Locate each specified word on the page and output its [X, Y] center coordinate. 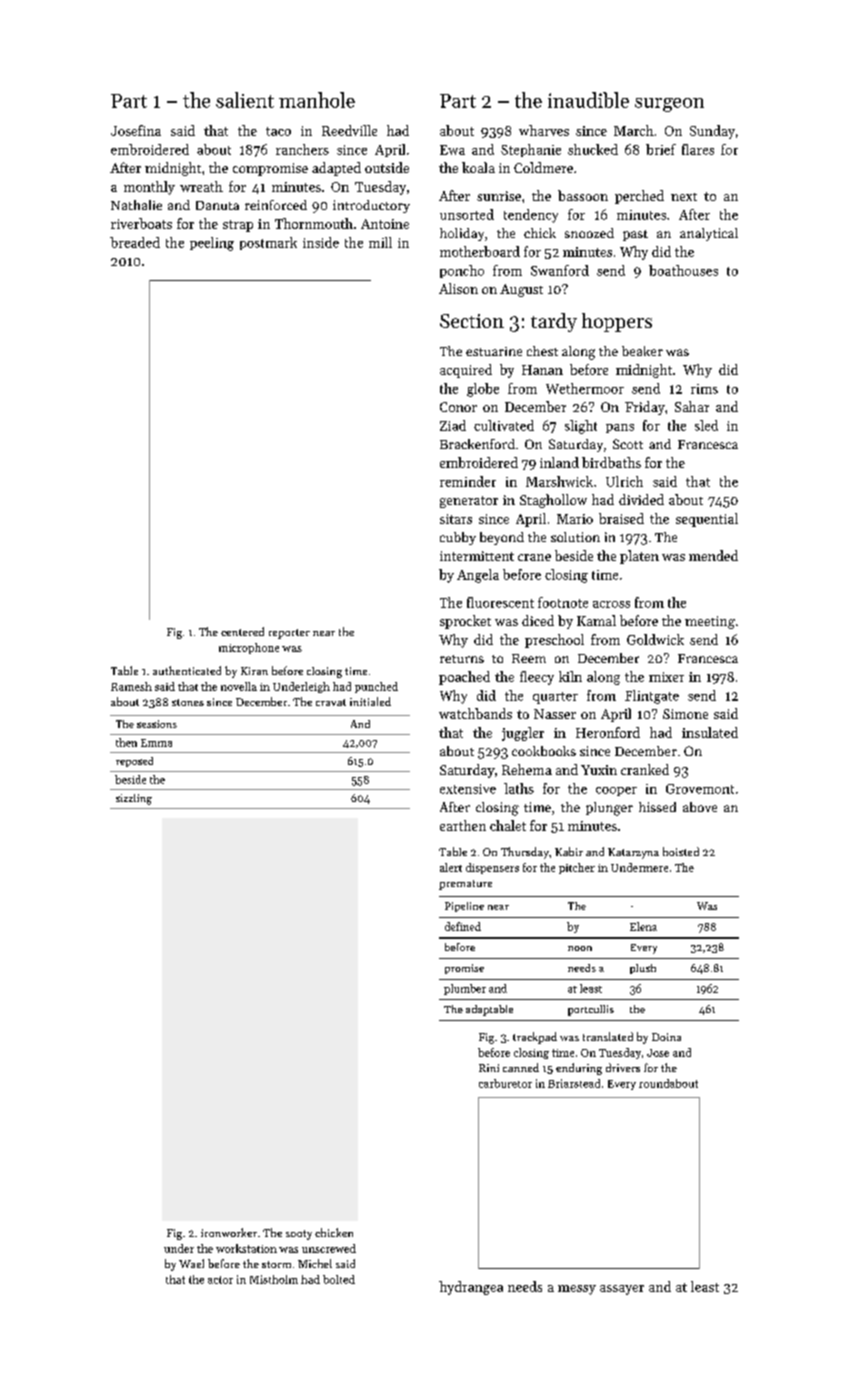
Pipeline [464, 907]
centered [242, 631]
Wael [191, 1263]
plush [643, 969]
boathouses [683, 270]
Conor [458, 407]
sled [706, 425]
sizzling [134, 799]
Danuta [217, 205]
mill [380, 242]
